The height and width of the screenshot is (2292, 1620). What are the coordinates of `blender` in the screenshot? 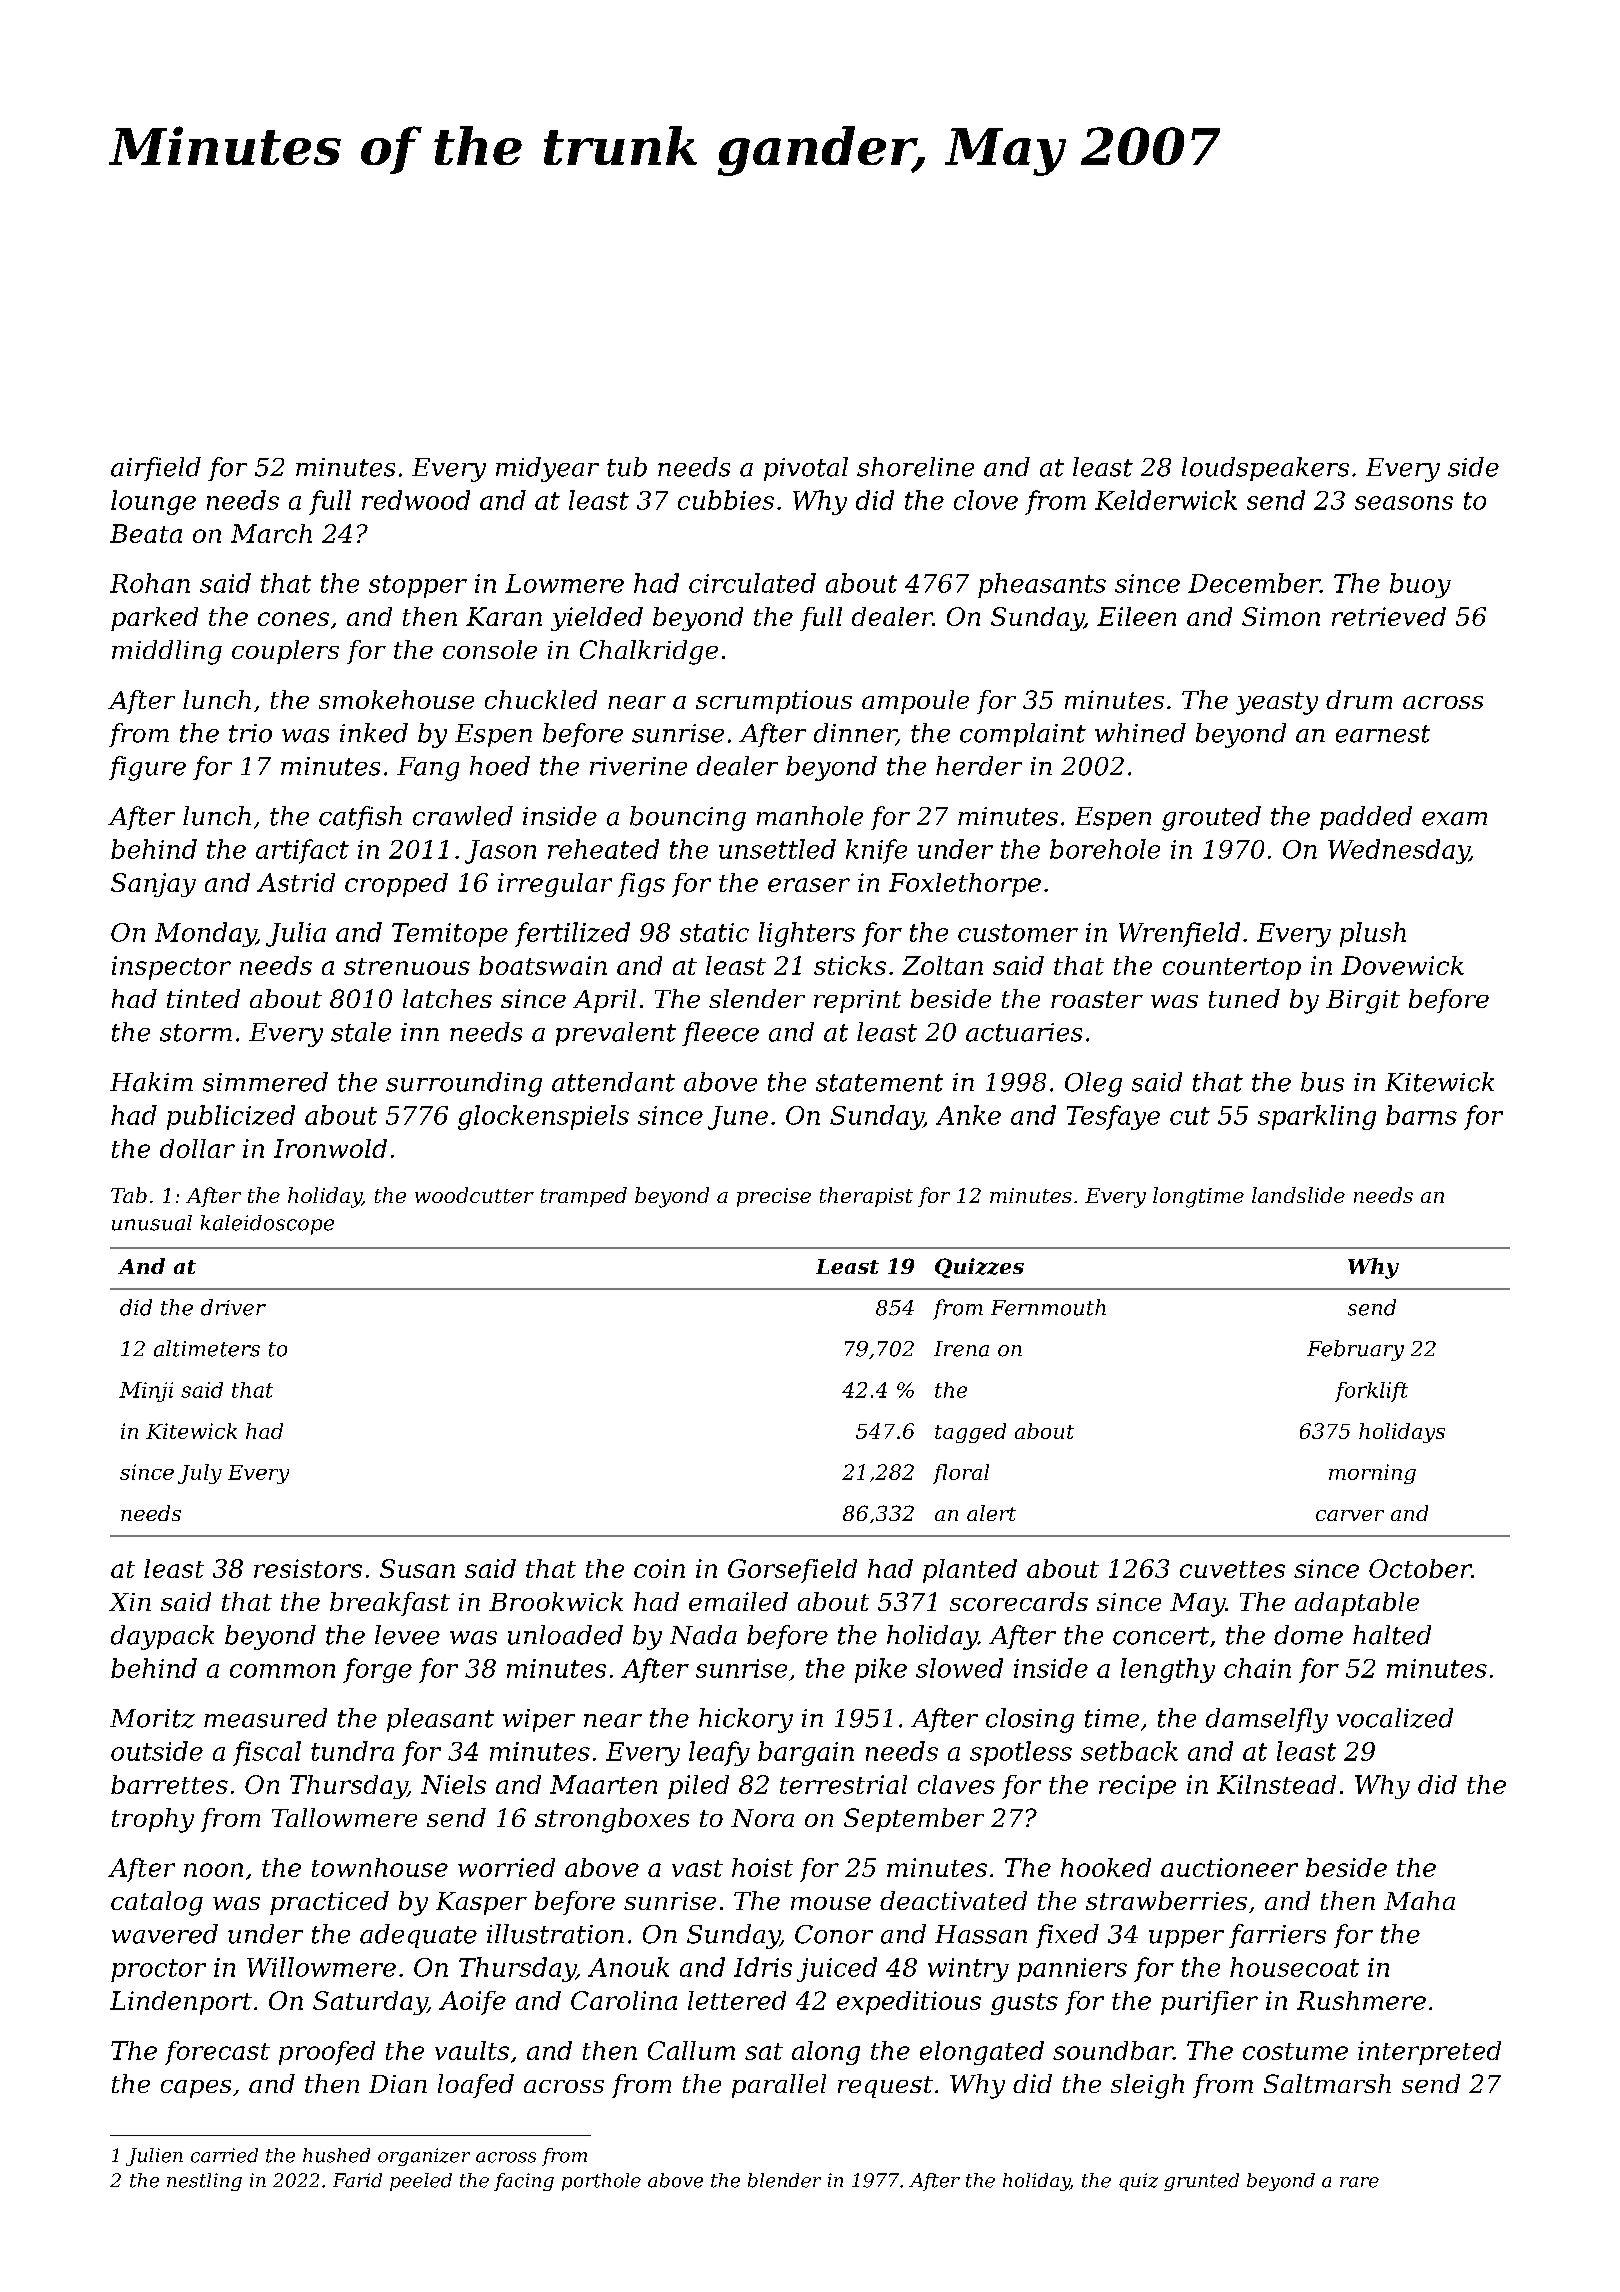 It's located at (784, 2180).
